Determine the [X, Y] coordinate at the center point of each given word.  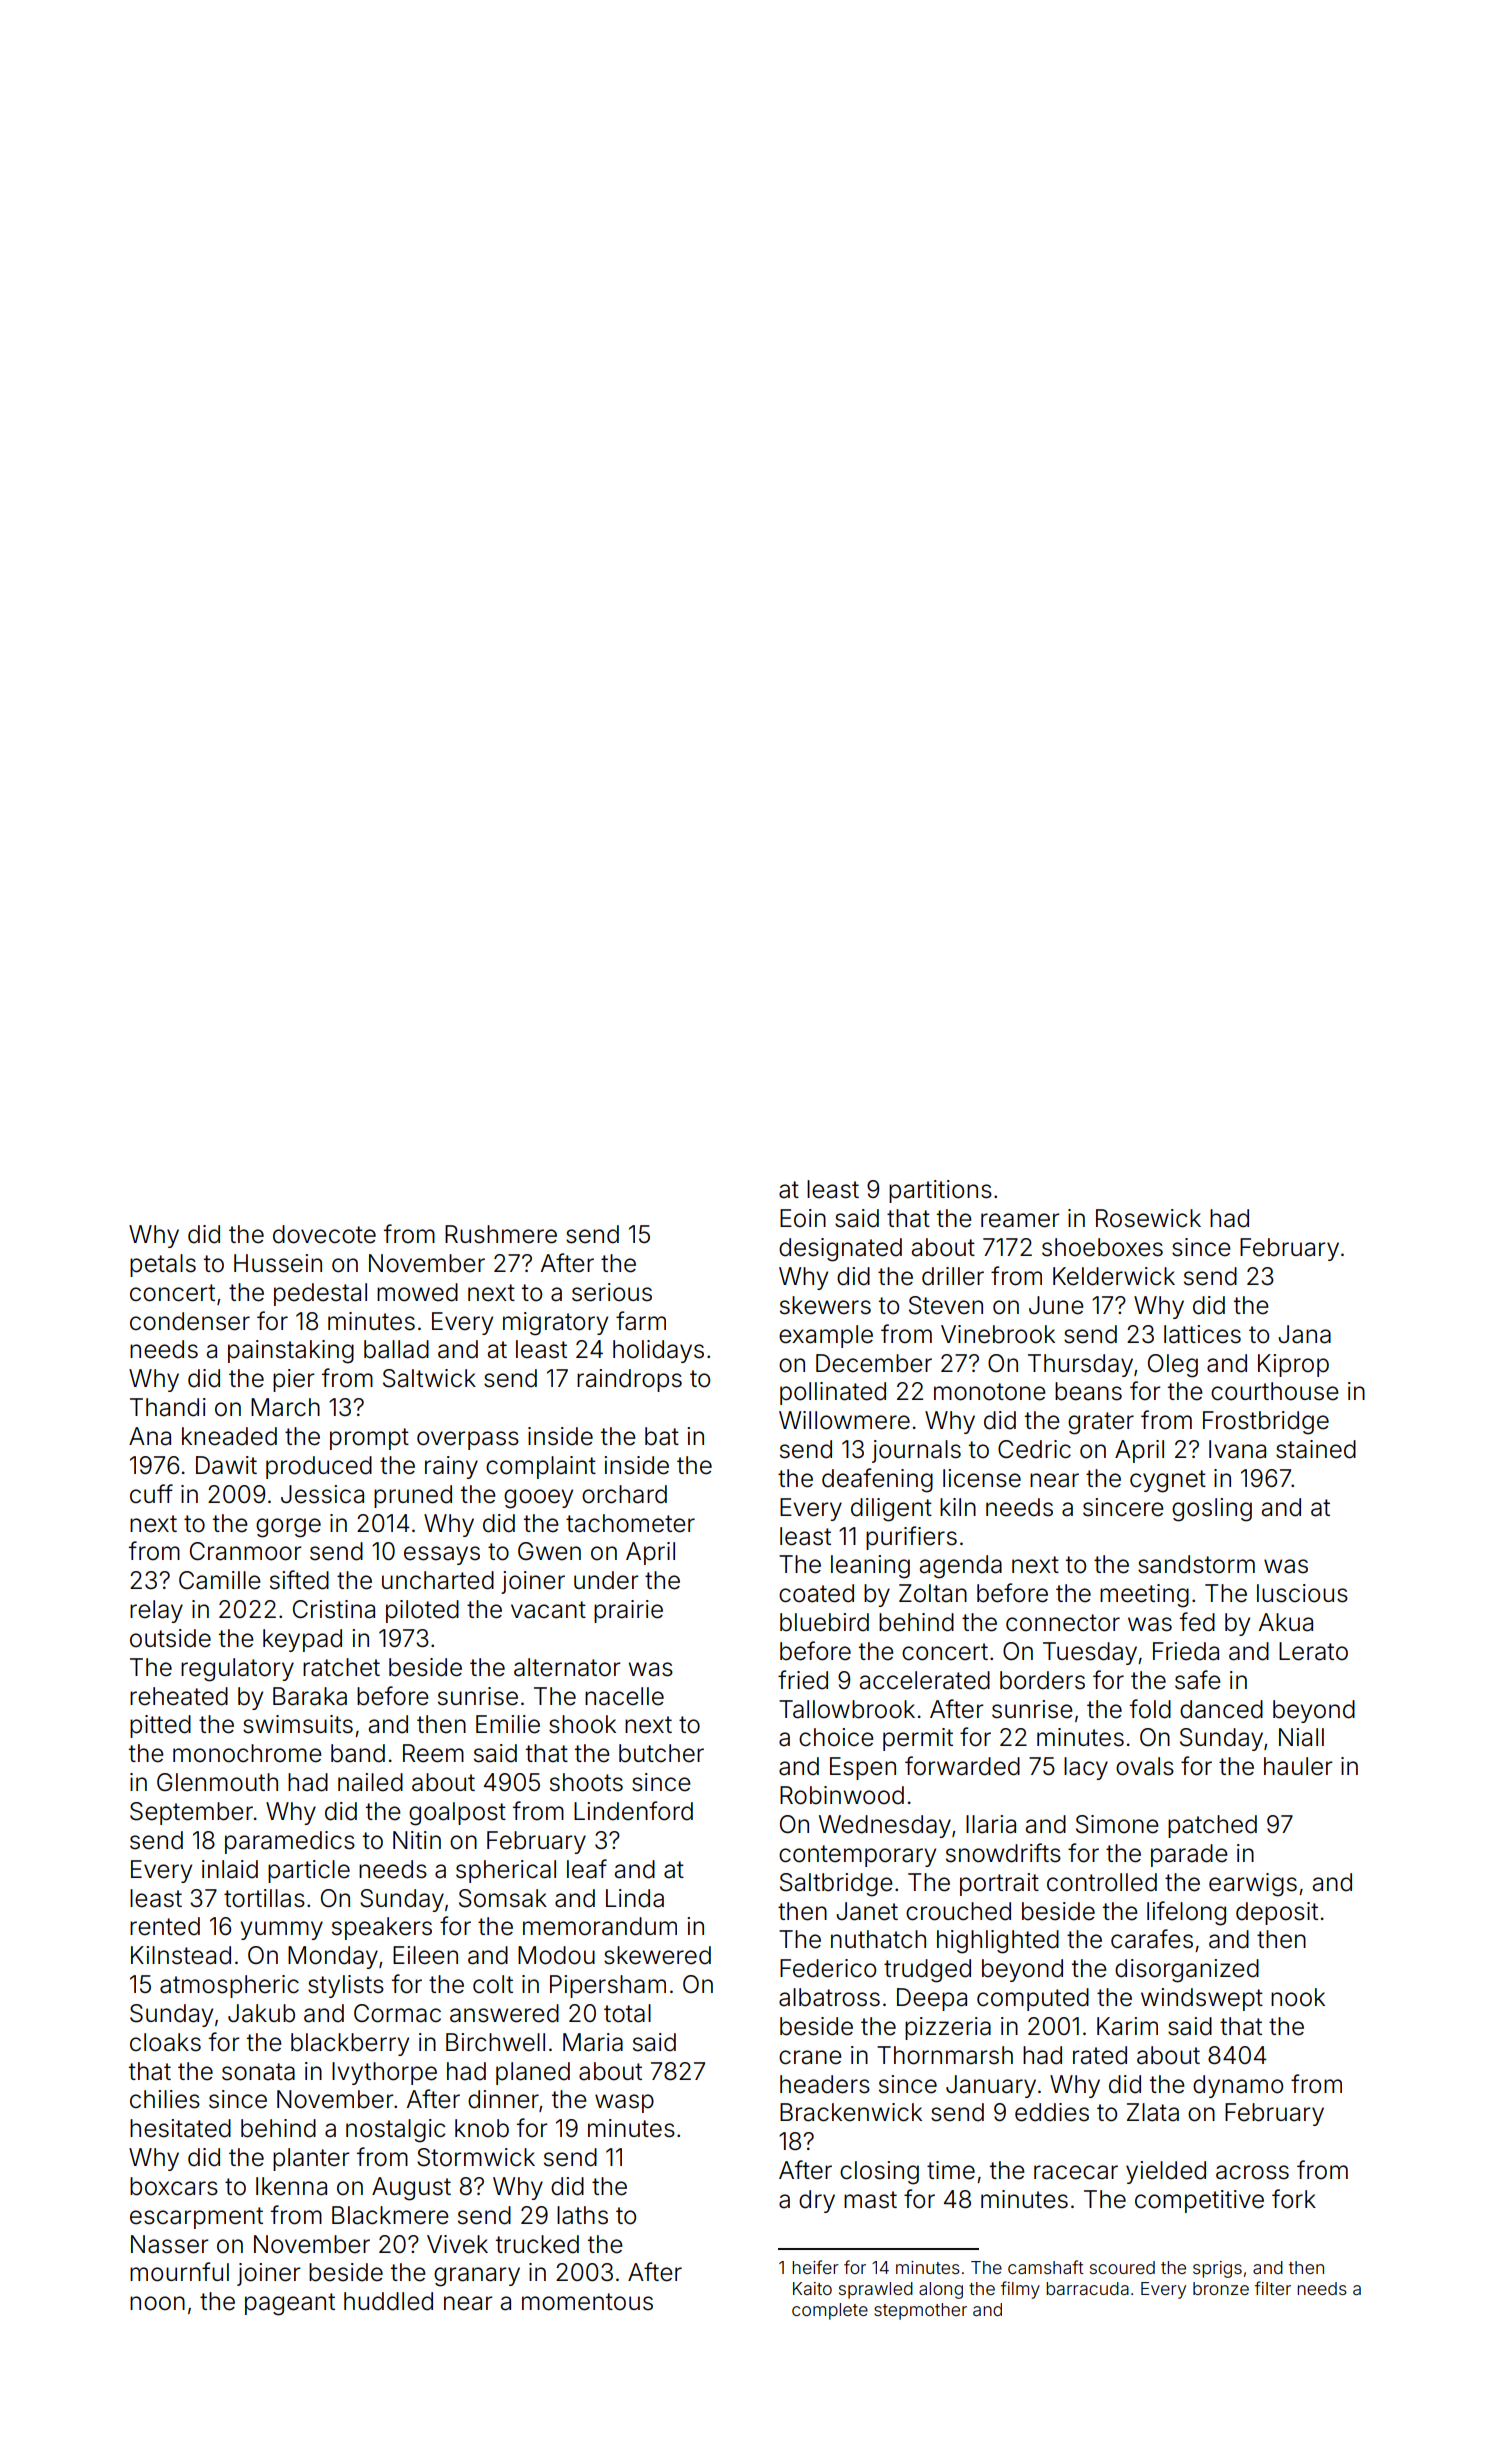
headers [825, 2084]
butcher [661, 1753]
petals [163, 1265]
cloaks [165, 2042]
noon [157, 2303]
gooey [538, 1499]
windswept [1202, 1999]
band [358, 1753]
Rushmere [501, 1234]
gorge [288, 1528]
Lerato [1313, 1651]
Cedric [1034, 1449]
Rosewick [1148, 1218]
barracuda [1087, 2288]
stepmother [920, 2311]
